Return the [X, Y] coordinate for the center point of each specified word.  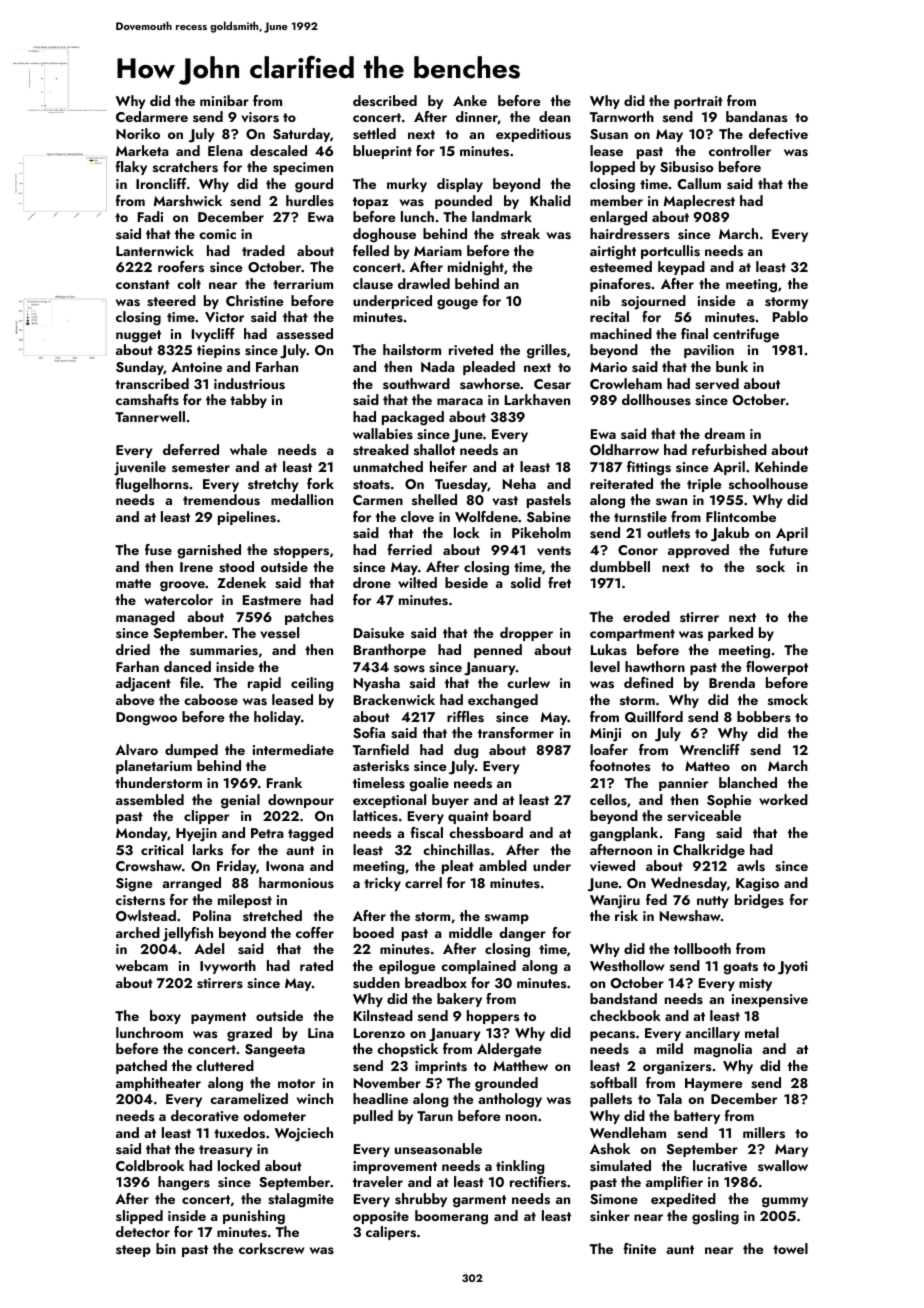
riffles [465, 717]
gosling [715, 1217]
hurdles [310, 200]
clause [373, 284]
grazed [249, 1034]
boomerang [451, 1217]
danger [522, 934]
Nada [438, 366]
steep [133, 1251]
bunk [732, 366]
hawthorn [655, 666]
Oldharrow [624, 450]
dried [133, 649]
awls [751, 866]
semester [201, 467]
